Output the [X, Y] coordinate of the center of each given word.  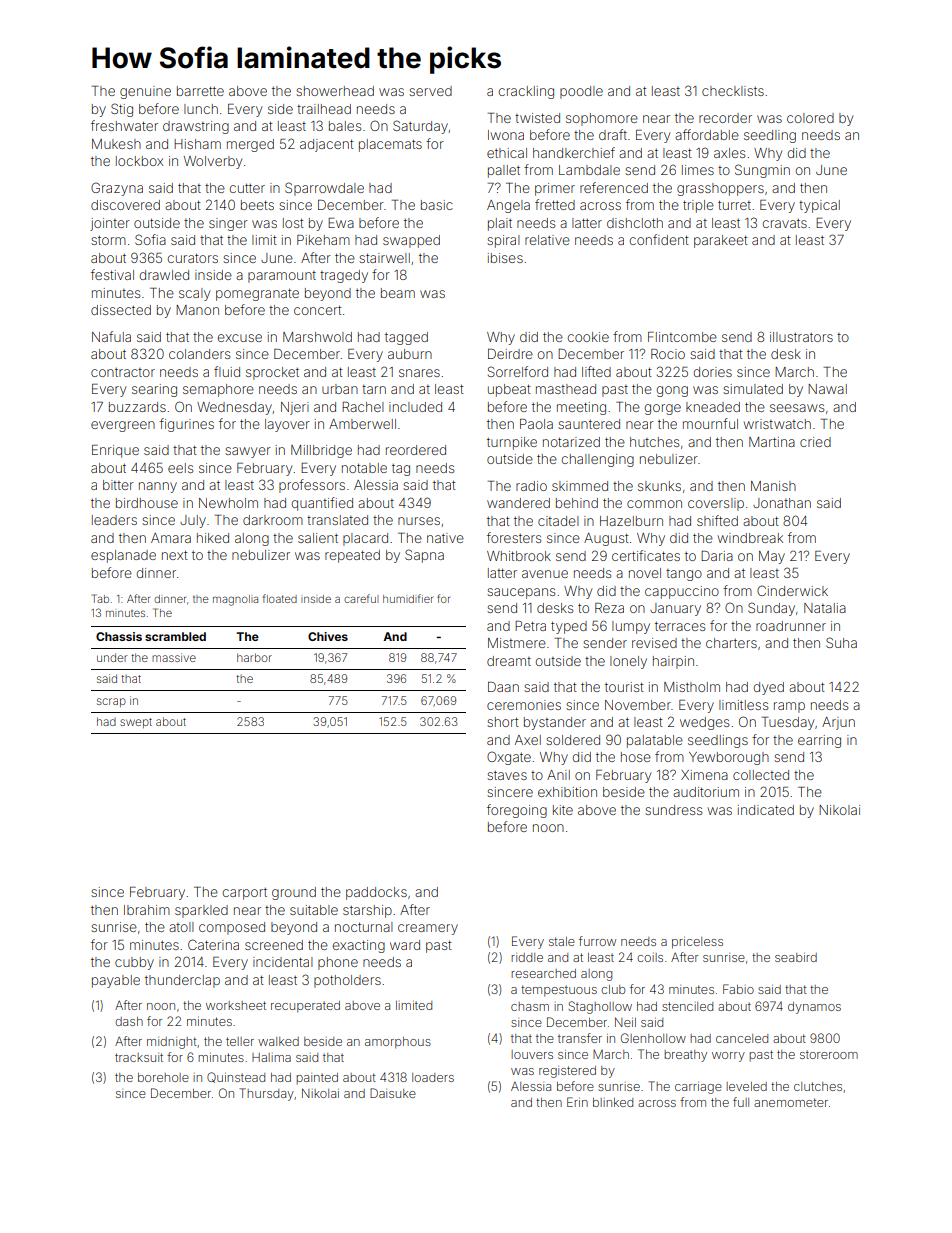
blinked [613, 1102]
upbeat [509, 390]
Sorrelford [518, 371]
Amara [171, 538]
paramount [282, 277]
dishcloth [635, 223]
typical [819, 206]
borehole [163, 1077]
